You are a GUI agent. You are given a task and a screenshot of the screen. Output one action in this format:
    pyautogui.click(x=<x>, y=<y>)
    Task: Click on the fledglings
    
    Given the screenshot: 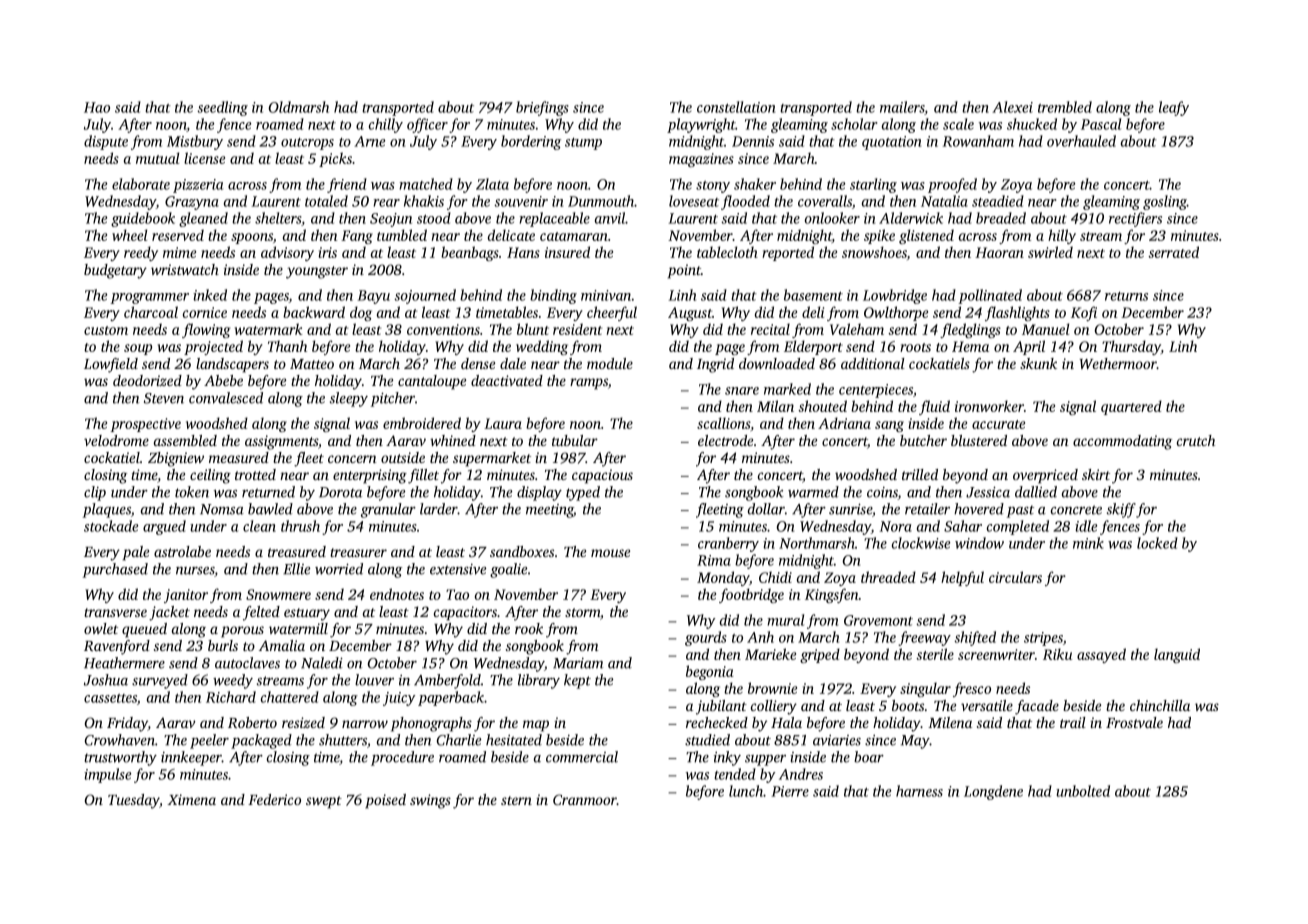 What is the action you would take?
    pyautogui.click(x=970, y=330)
